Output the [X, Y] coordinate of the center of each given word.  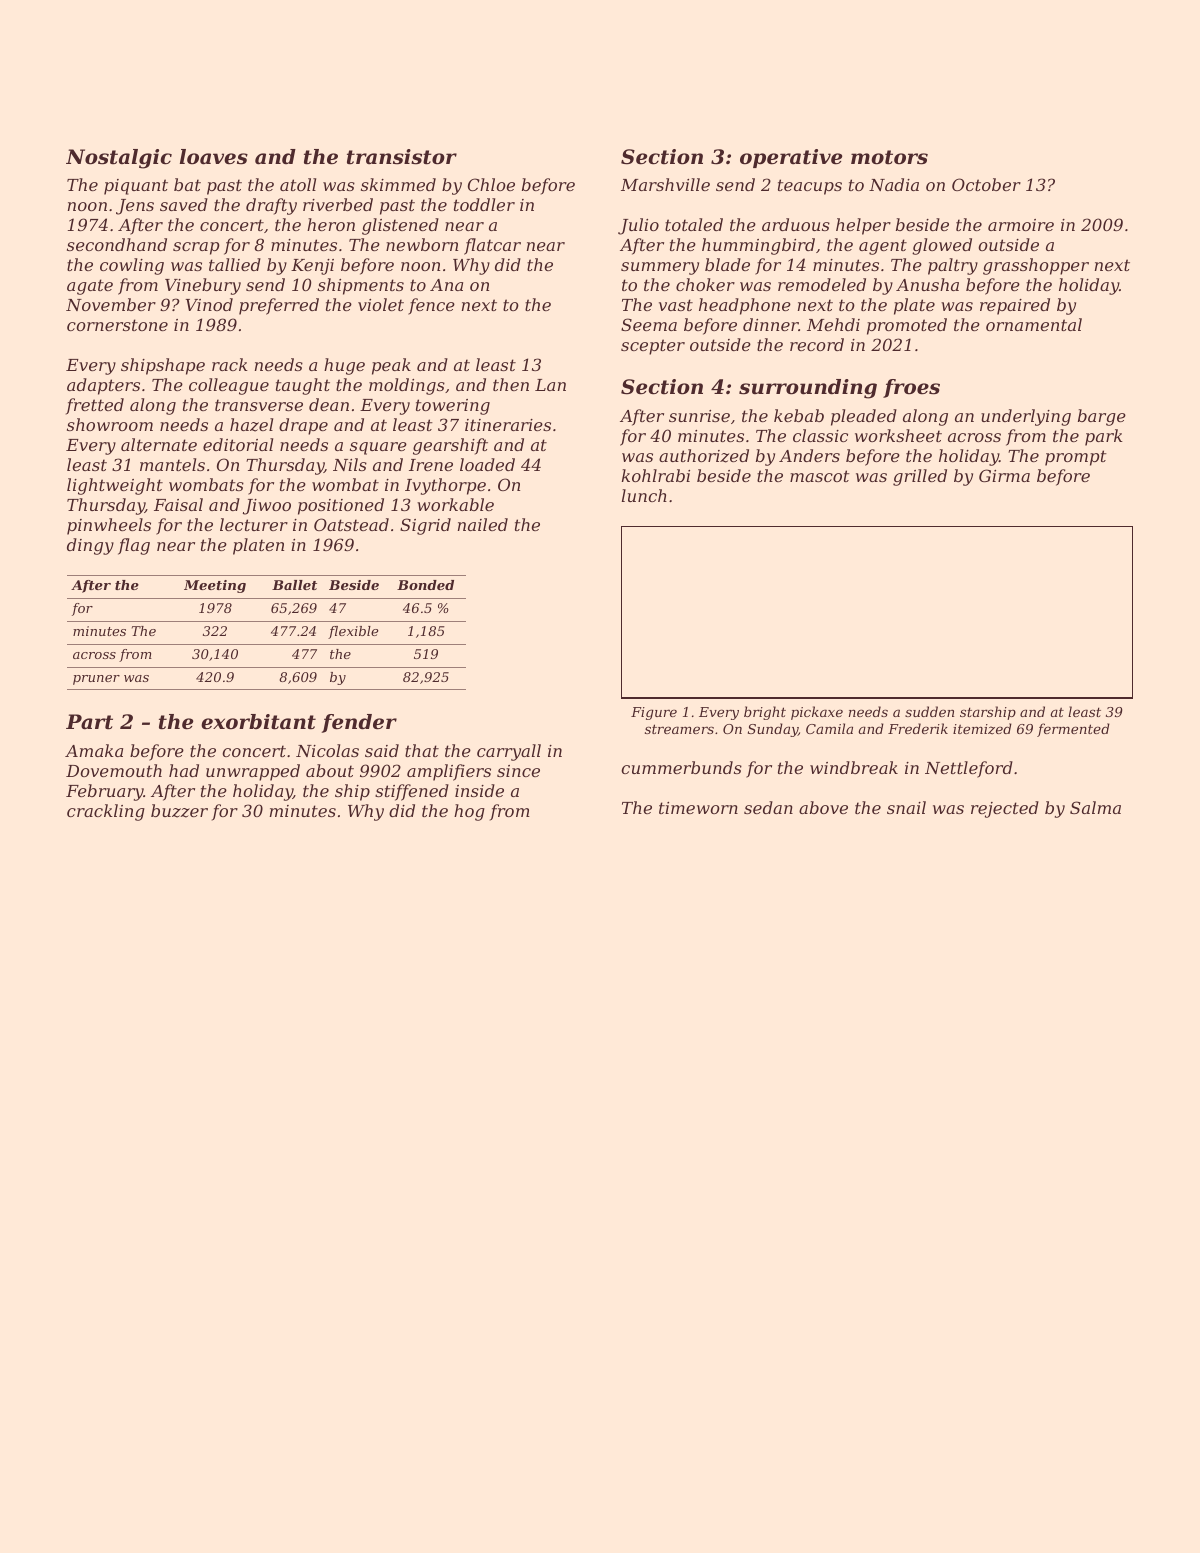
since [518, 771]
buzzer [179, 811]
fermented [1073, 730]
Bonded [425, 585]
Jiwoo [267, 507]
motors [889, 157]
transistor [402, 157]
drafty [271, 206]
